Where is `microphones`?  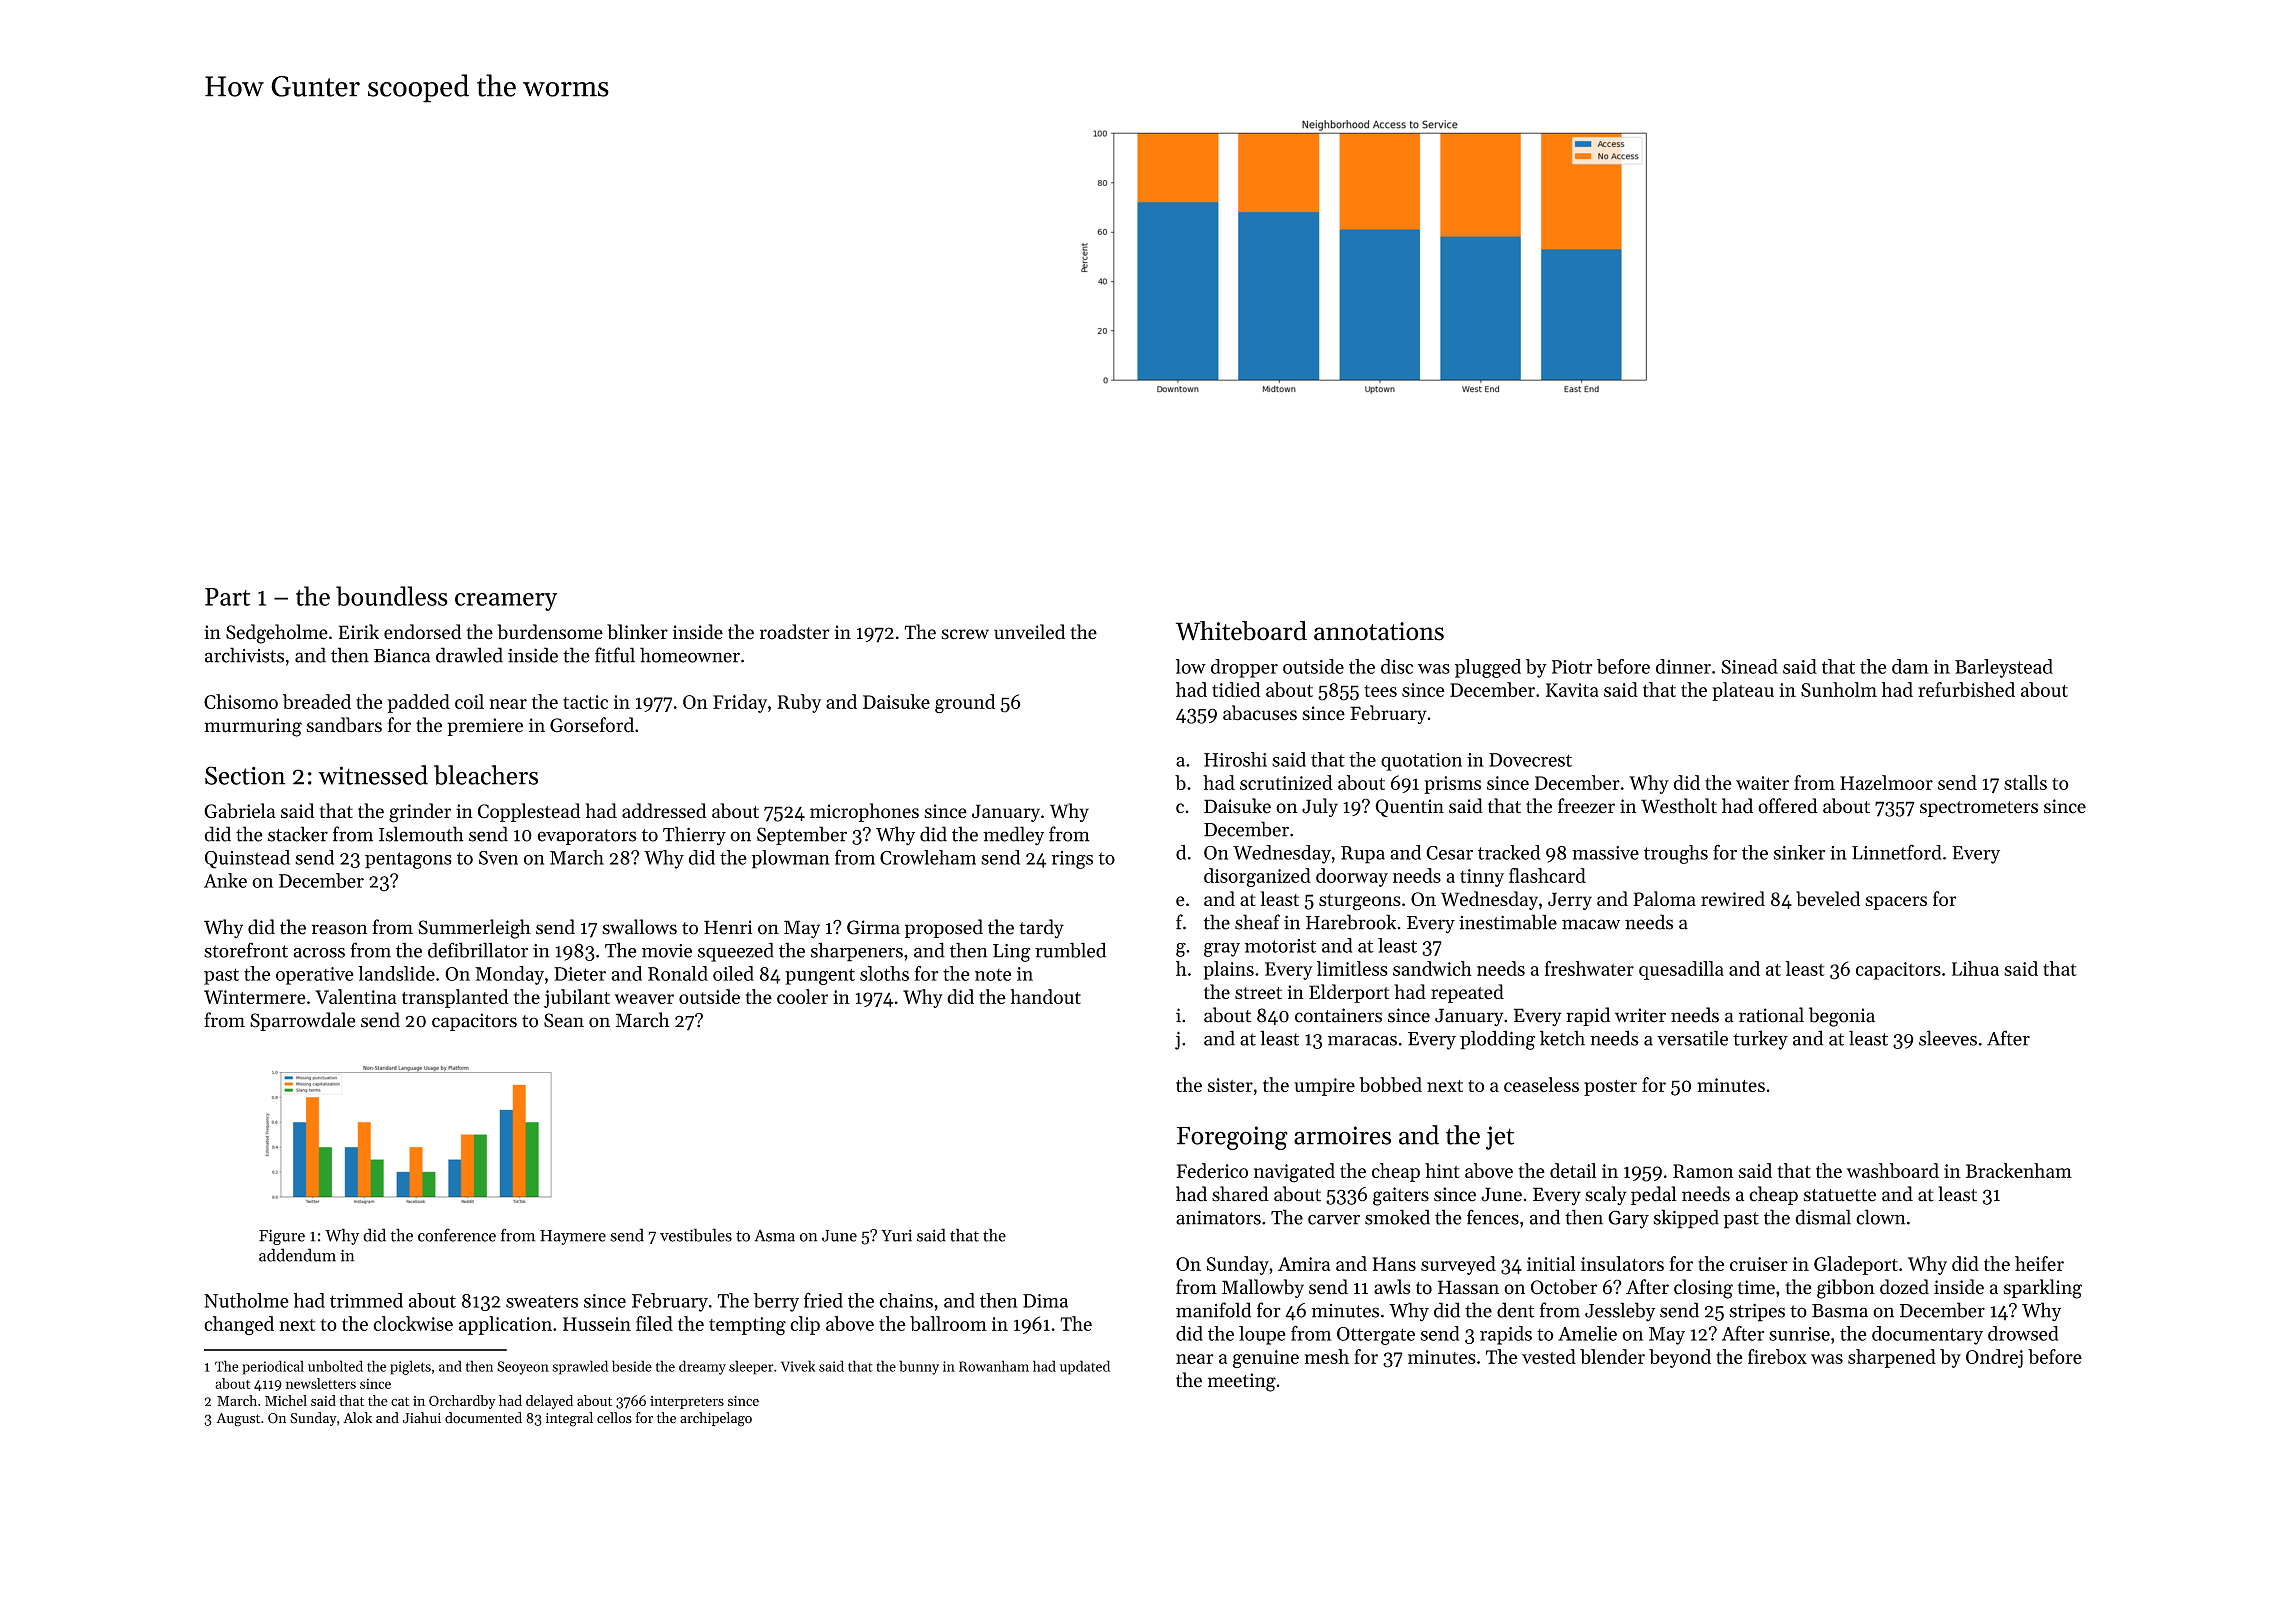 microphones is located at coordinates (864, 812).
